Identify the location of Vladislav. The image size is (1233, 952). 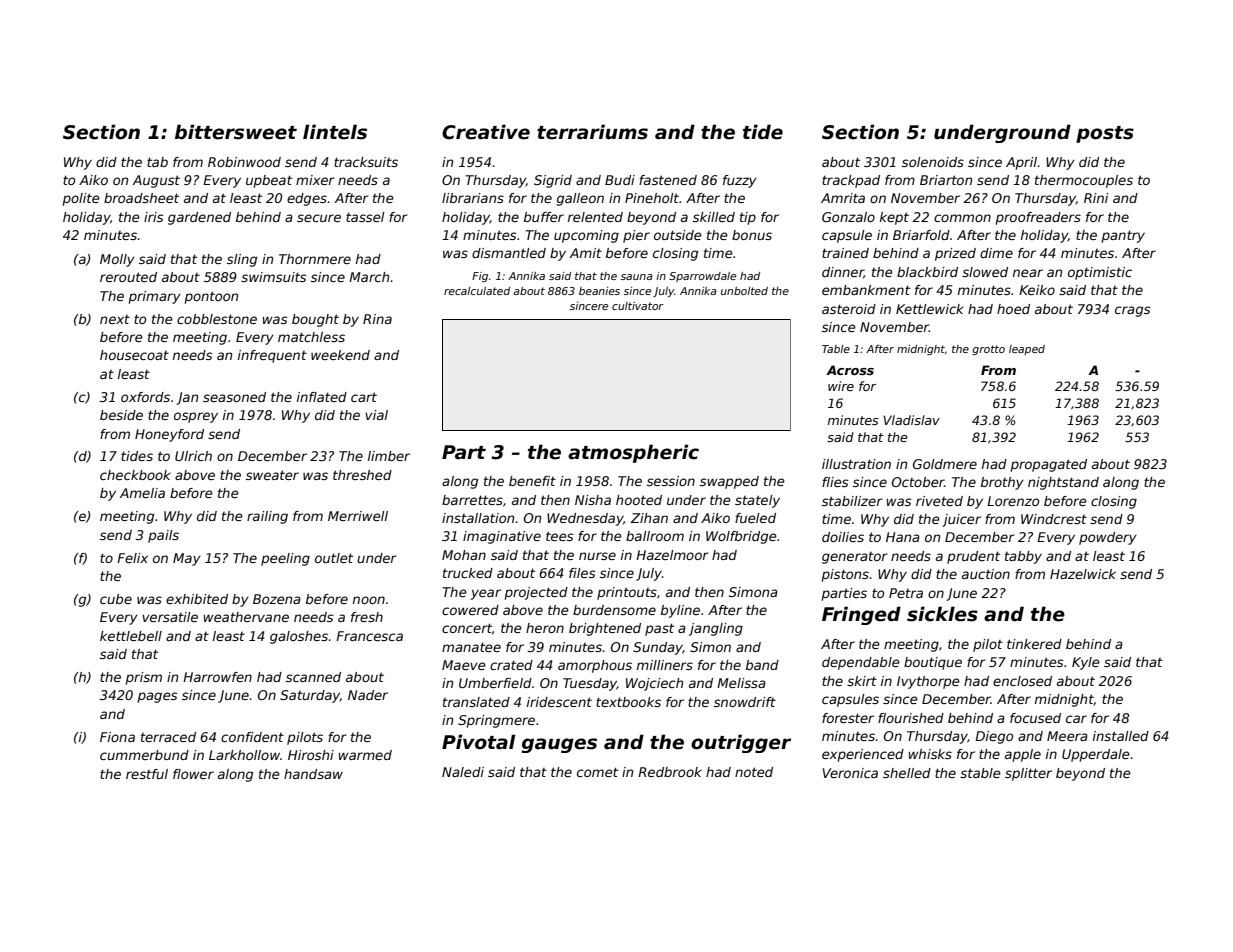
(911, 420).
